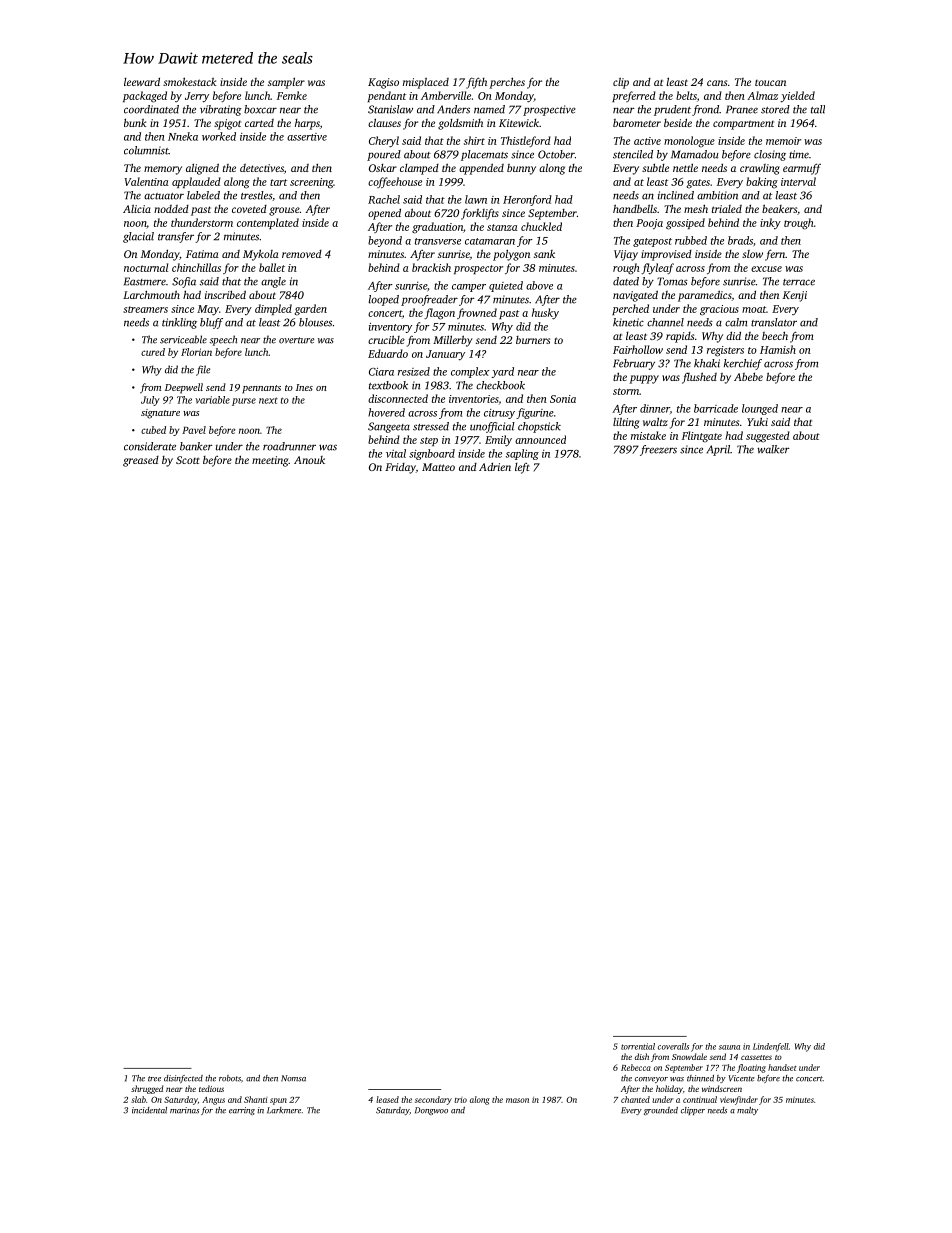  Describe the element at coordinates (278, 182) in the screenshot. I see `tart` at that location.
